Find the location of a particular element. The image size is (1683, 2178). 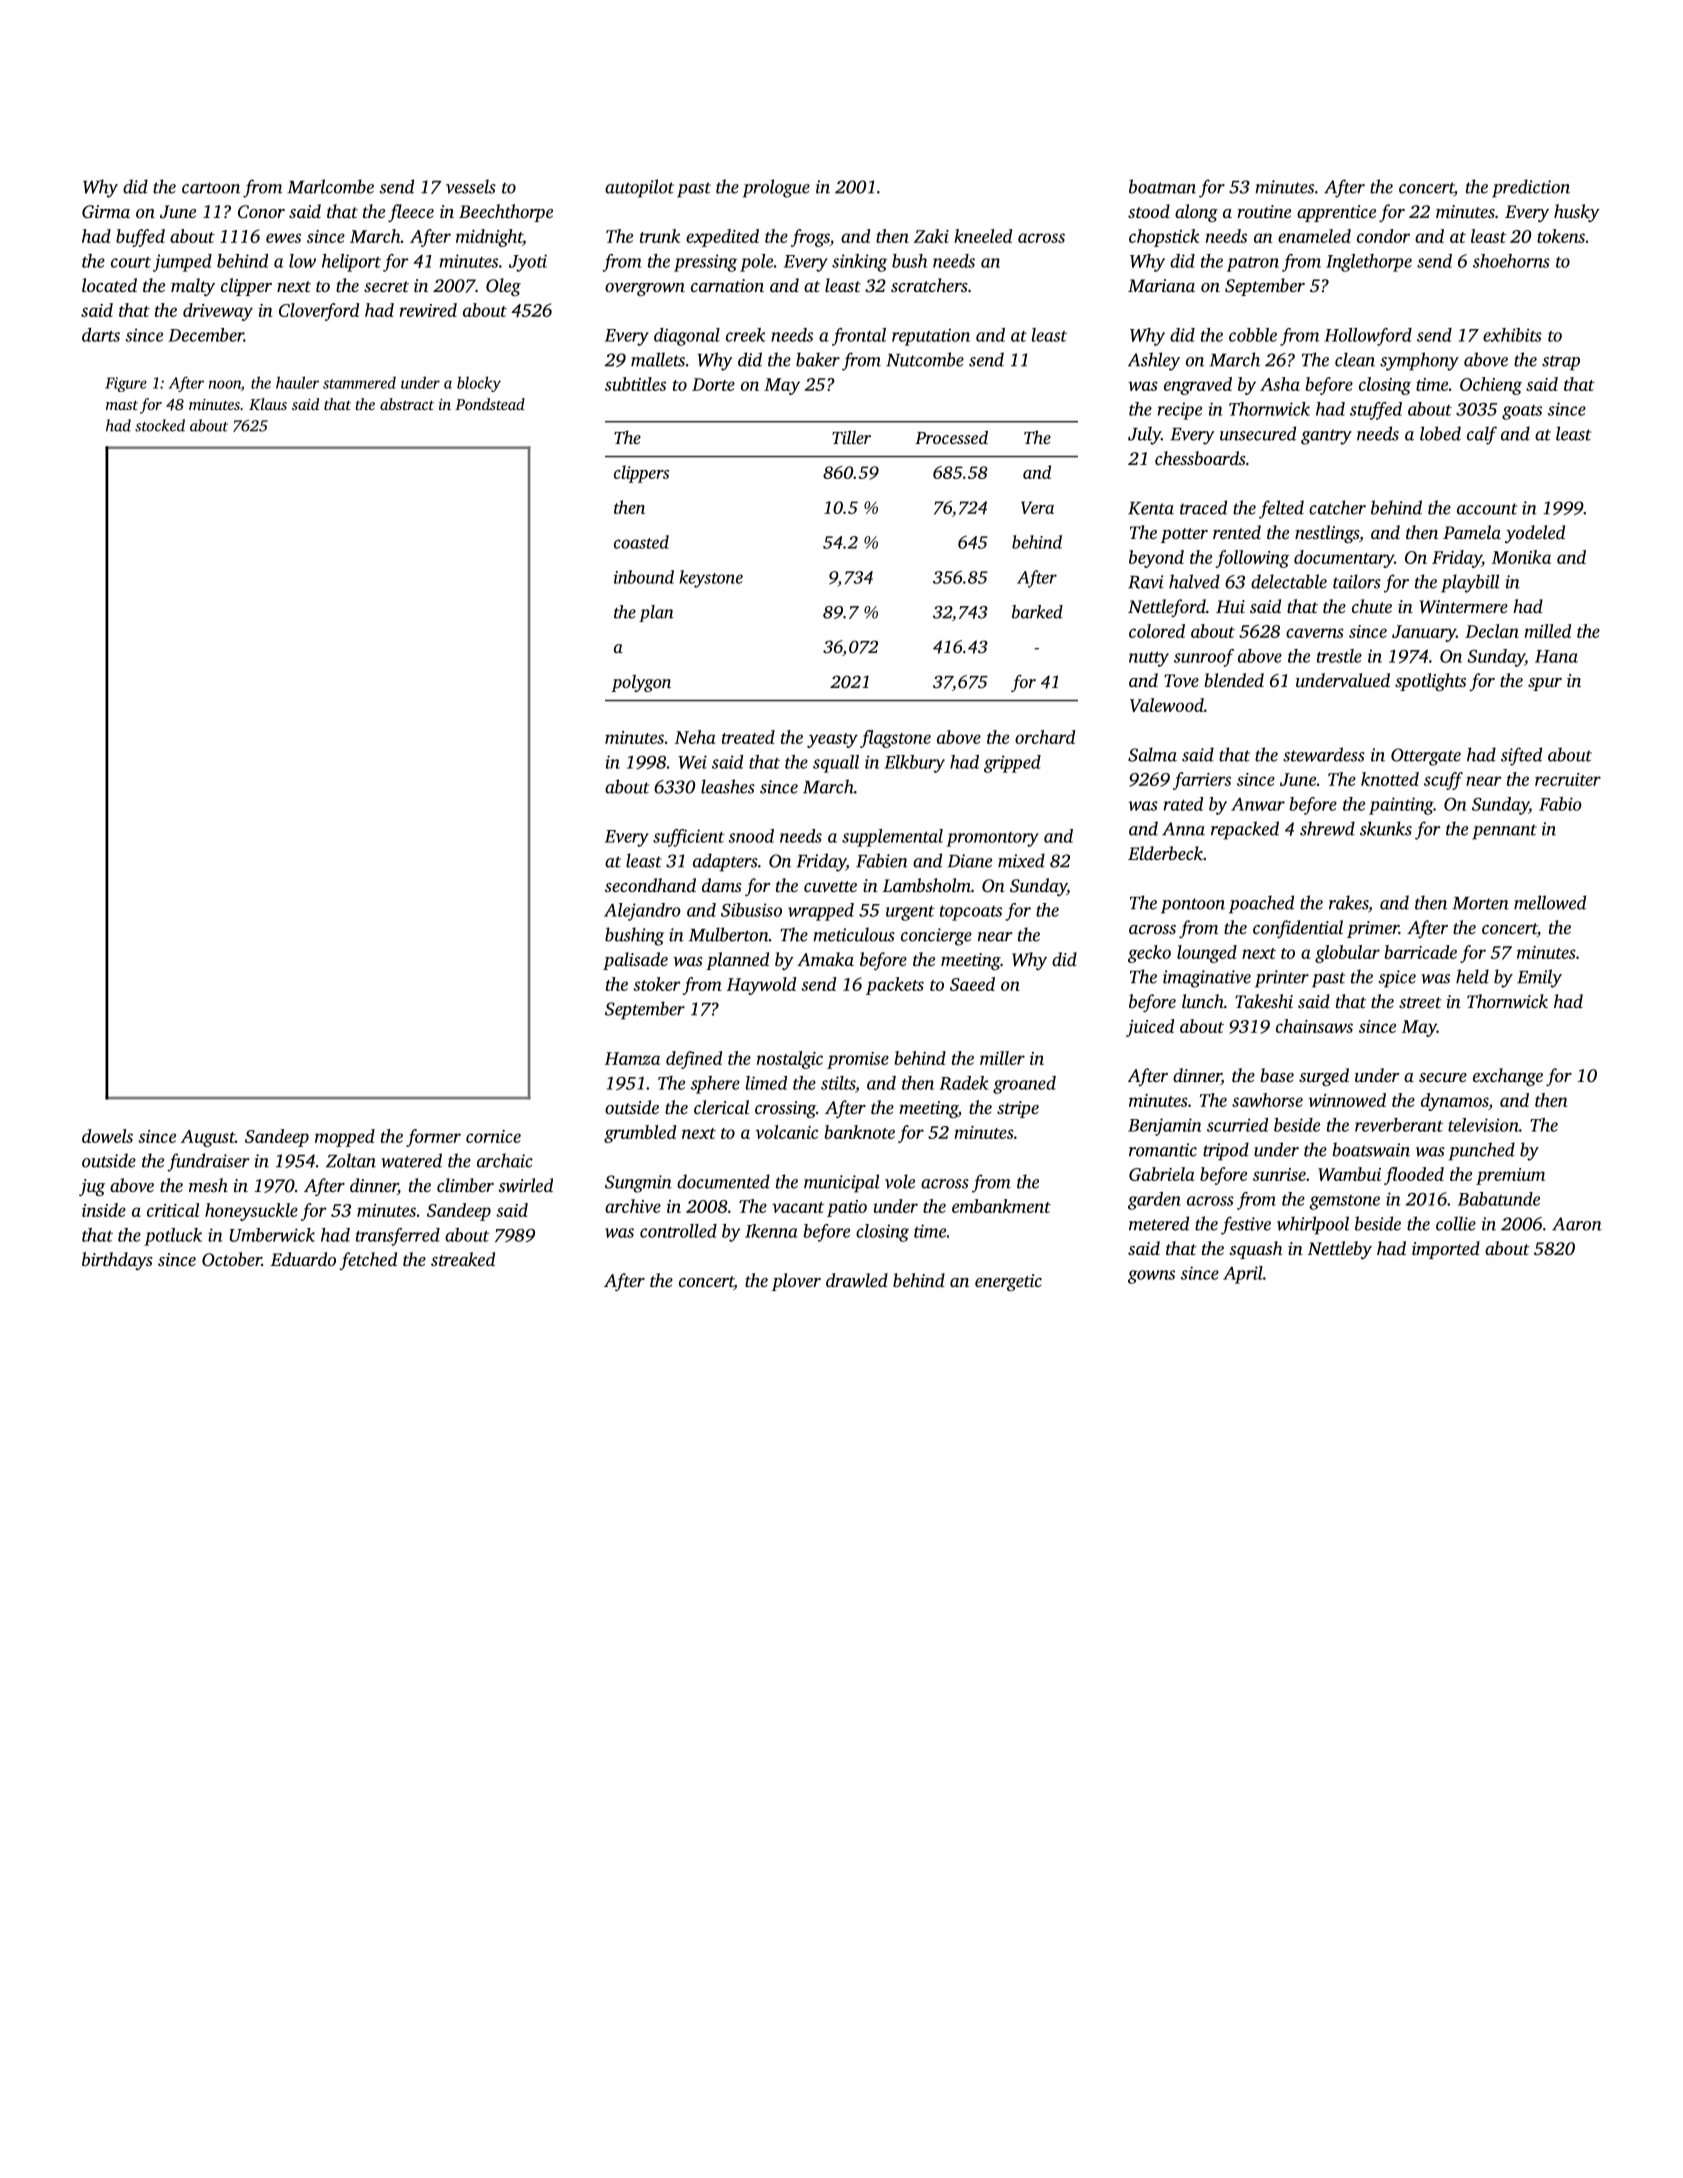

birthdays is located at coordinates (117, 1261).
